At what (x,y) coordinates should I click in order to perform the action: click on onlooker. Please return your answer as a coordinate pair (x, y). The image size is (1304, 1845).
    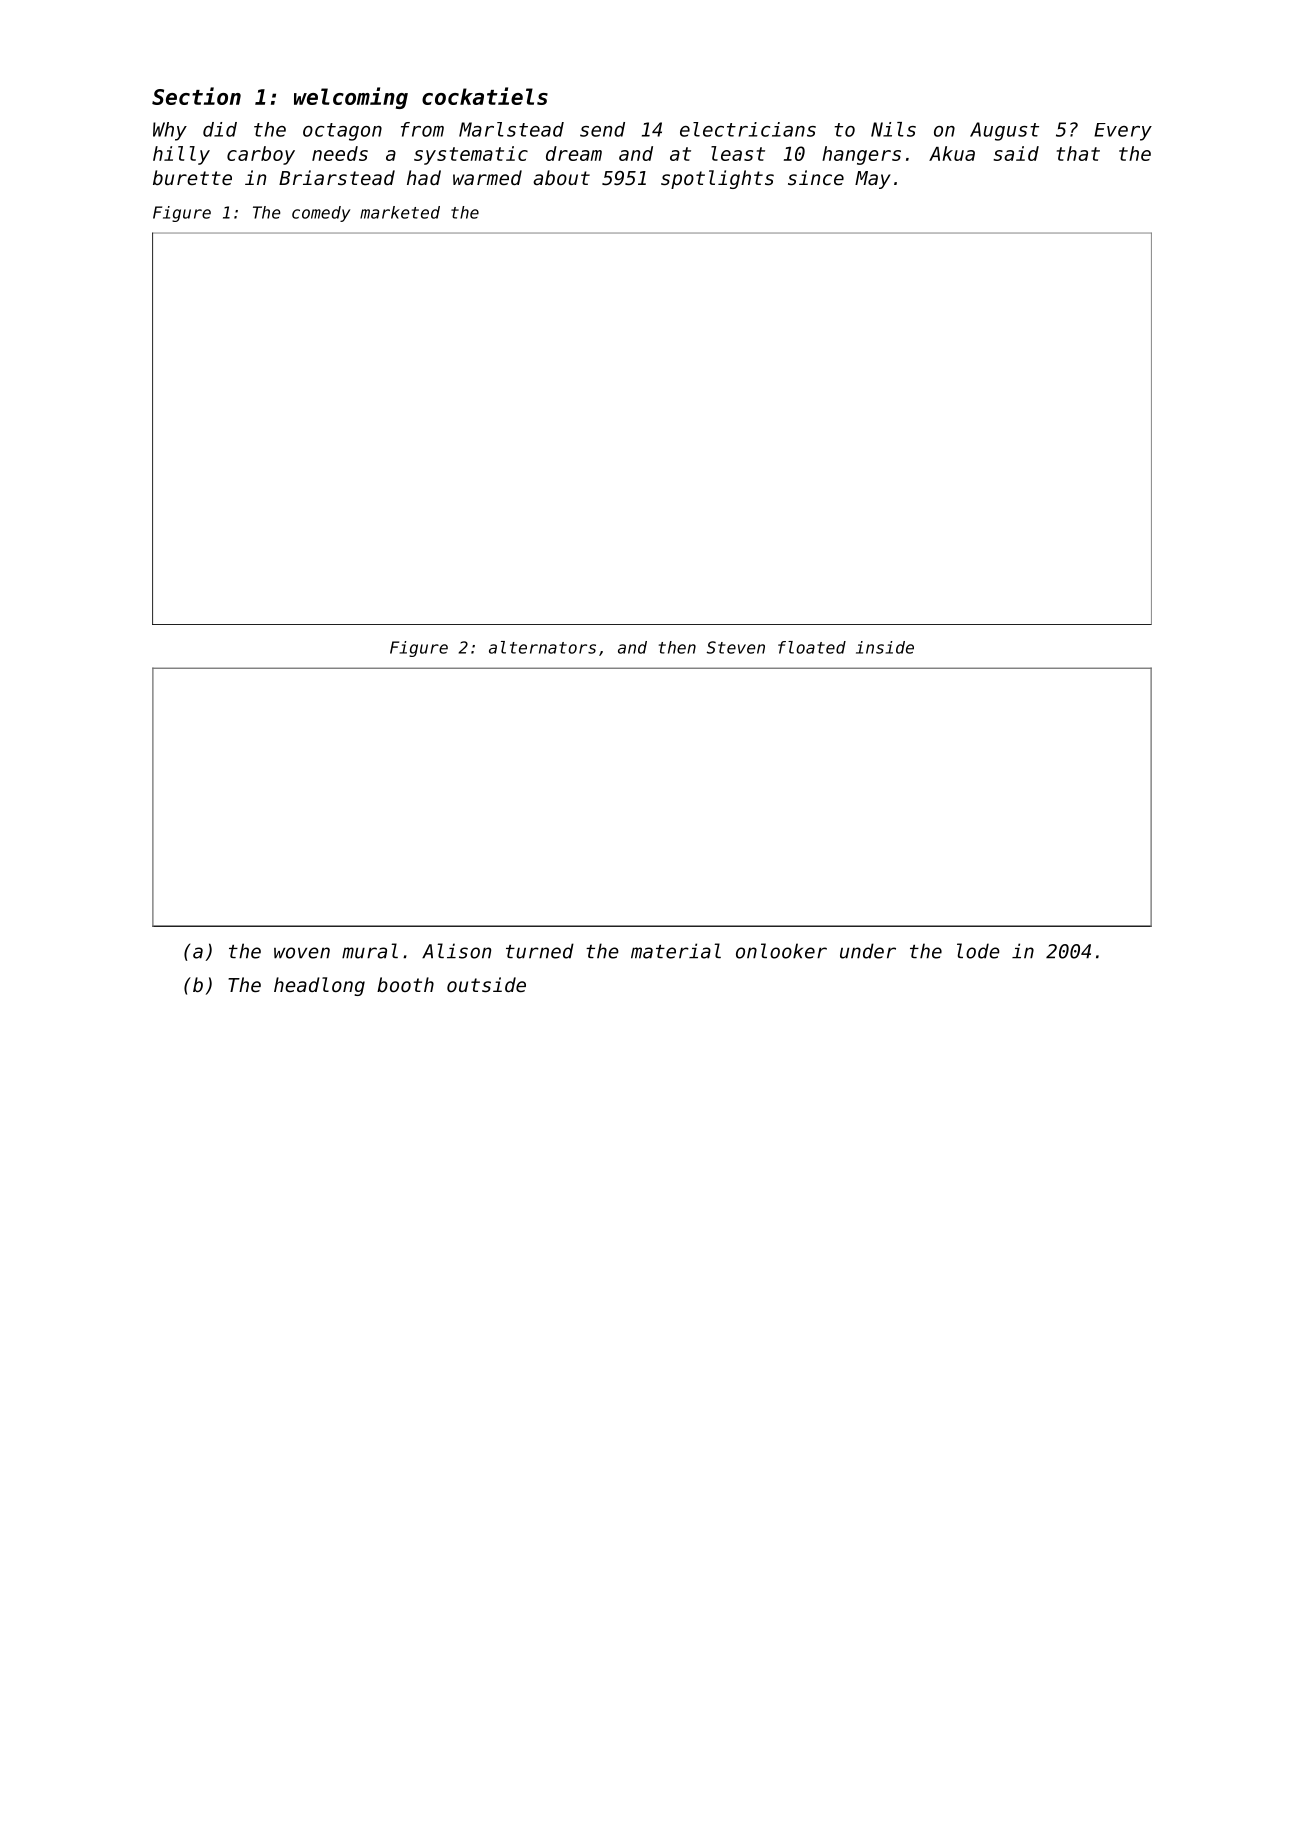
    Looking at the image, I should click on (781, 951).
